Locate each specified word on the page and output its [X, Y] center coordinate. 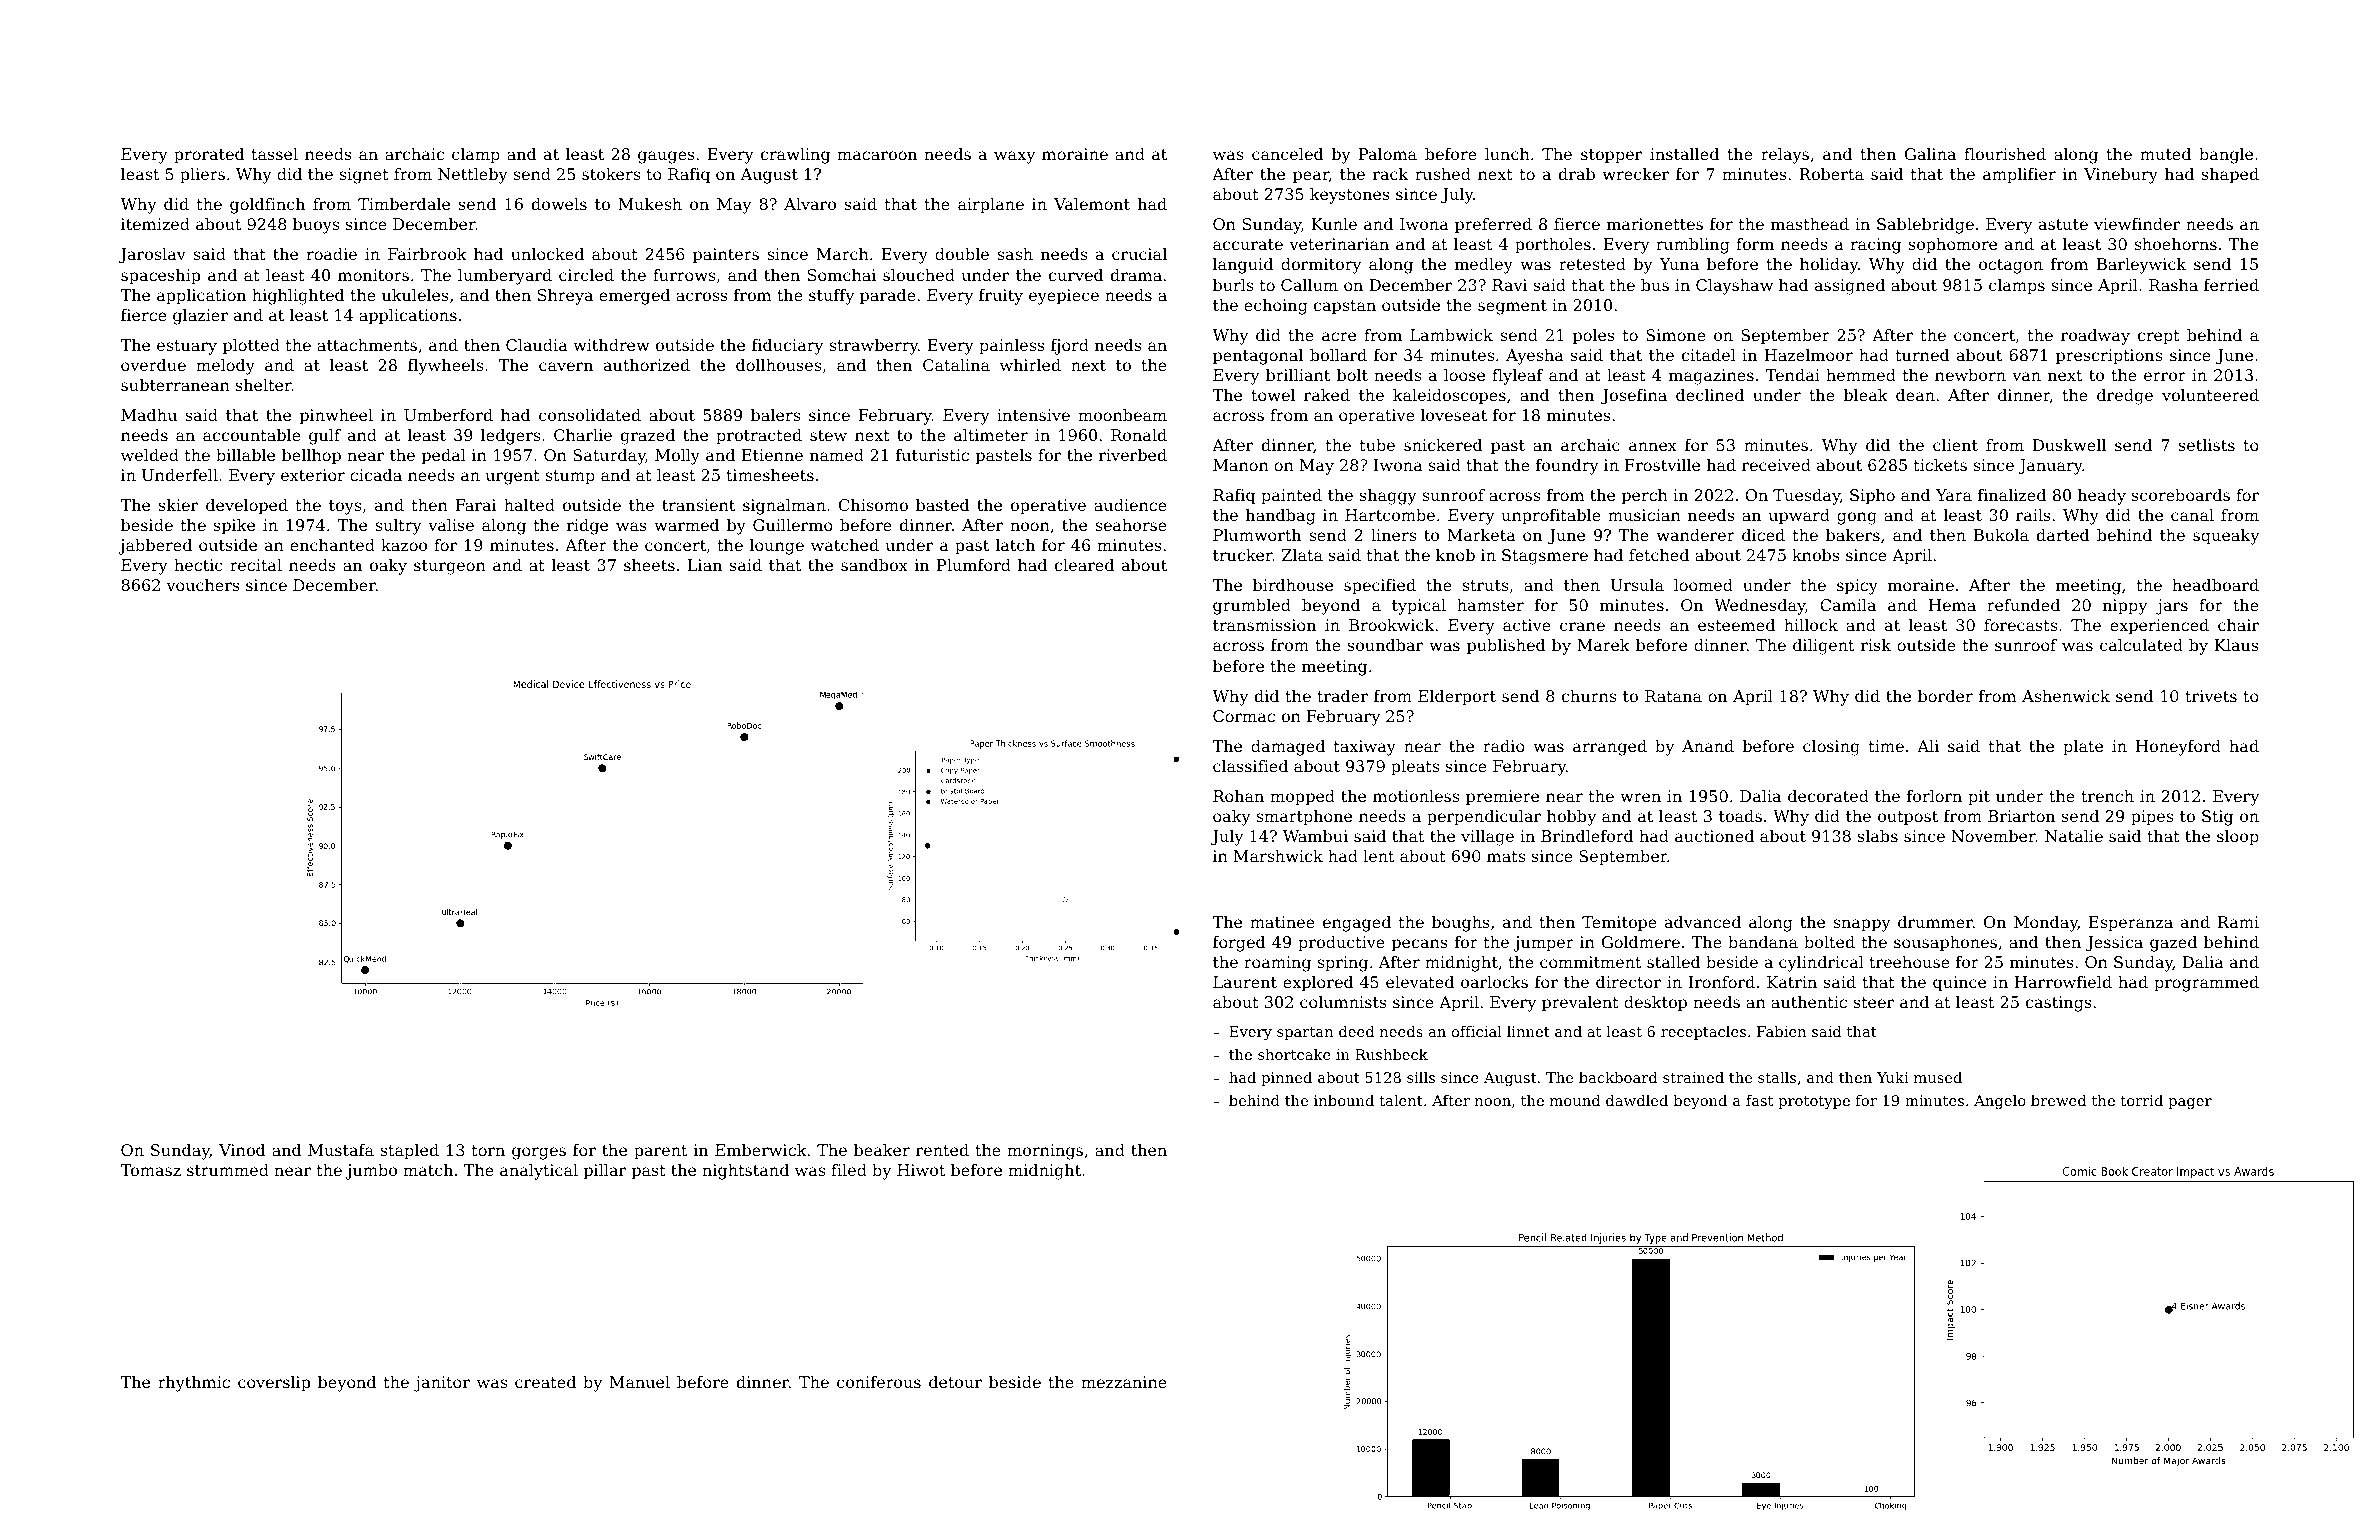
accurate [1248, 244]
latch [1015, 545]
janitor [442, 1384]
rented [942, 1150]
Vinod [242, 1150]
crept [2159, 337]
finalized [2012, 495]
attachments [367, 345]
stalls [1777, 1077]
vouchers [203, 585]
